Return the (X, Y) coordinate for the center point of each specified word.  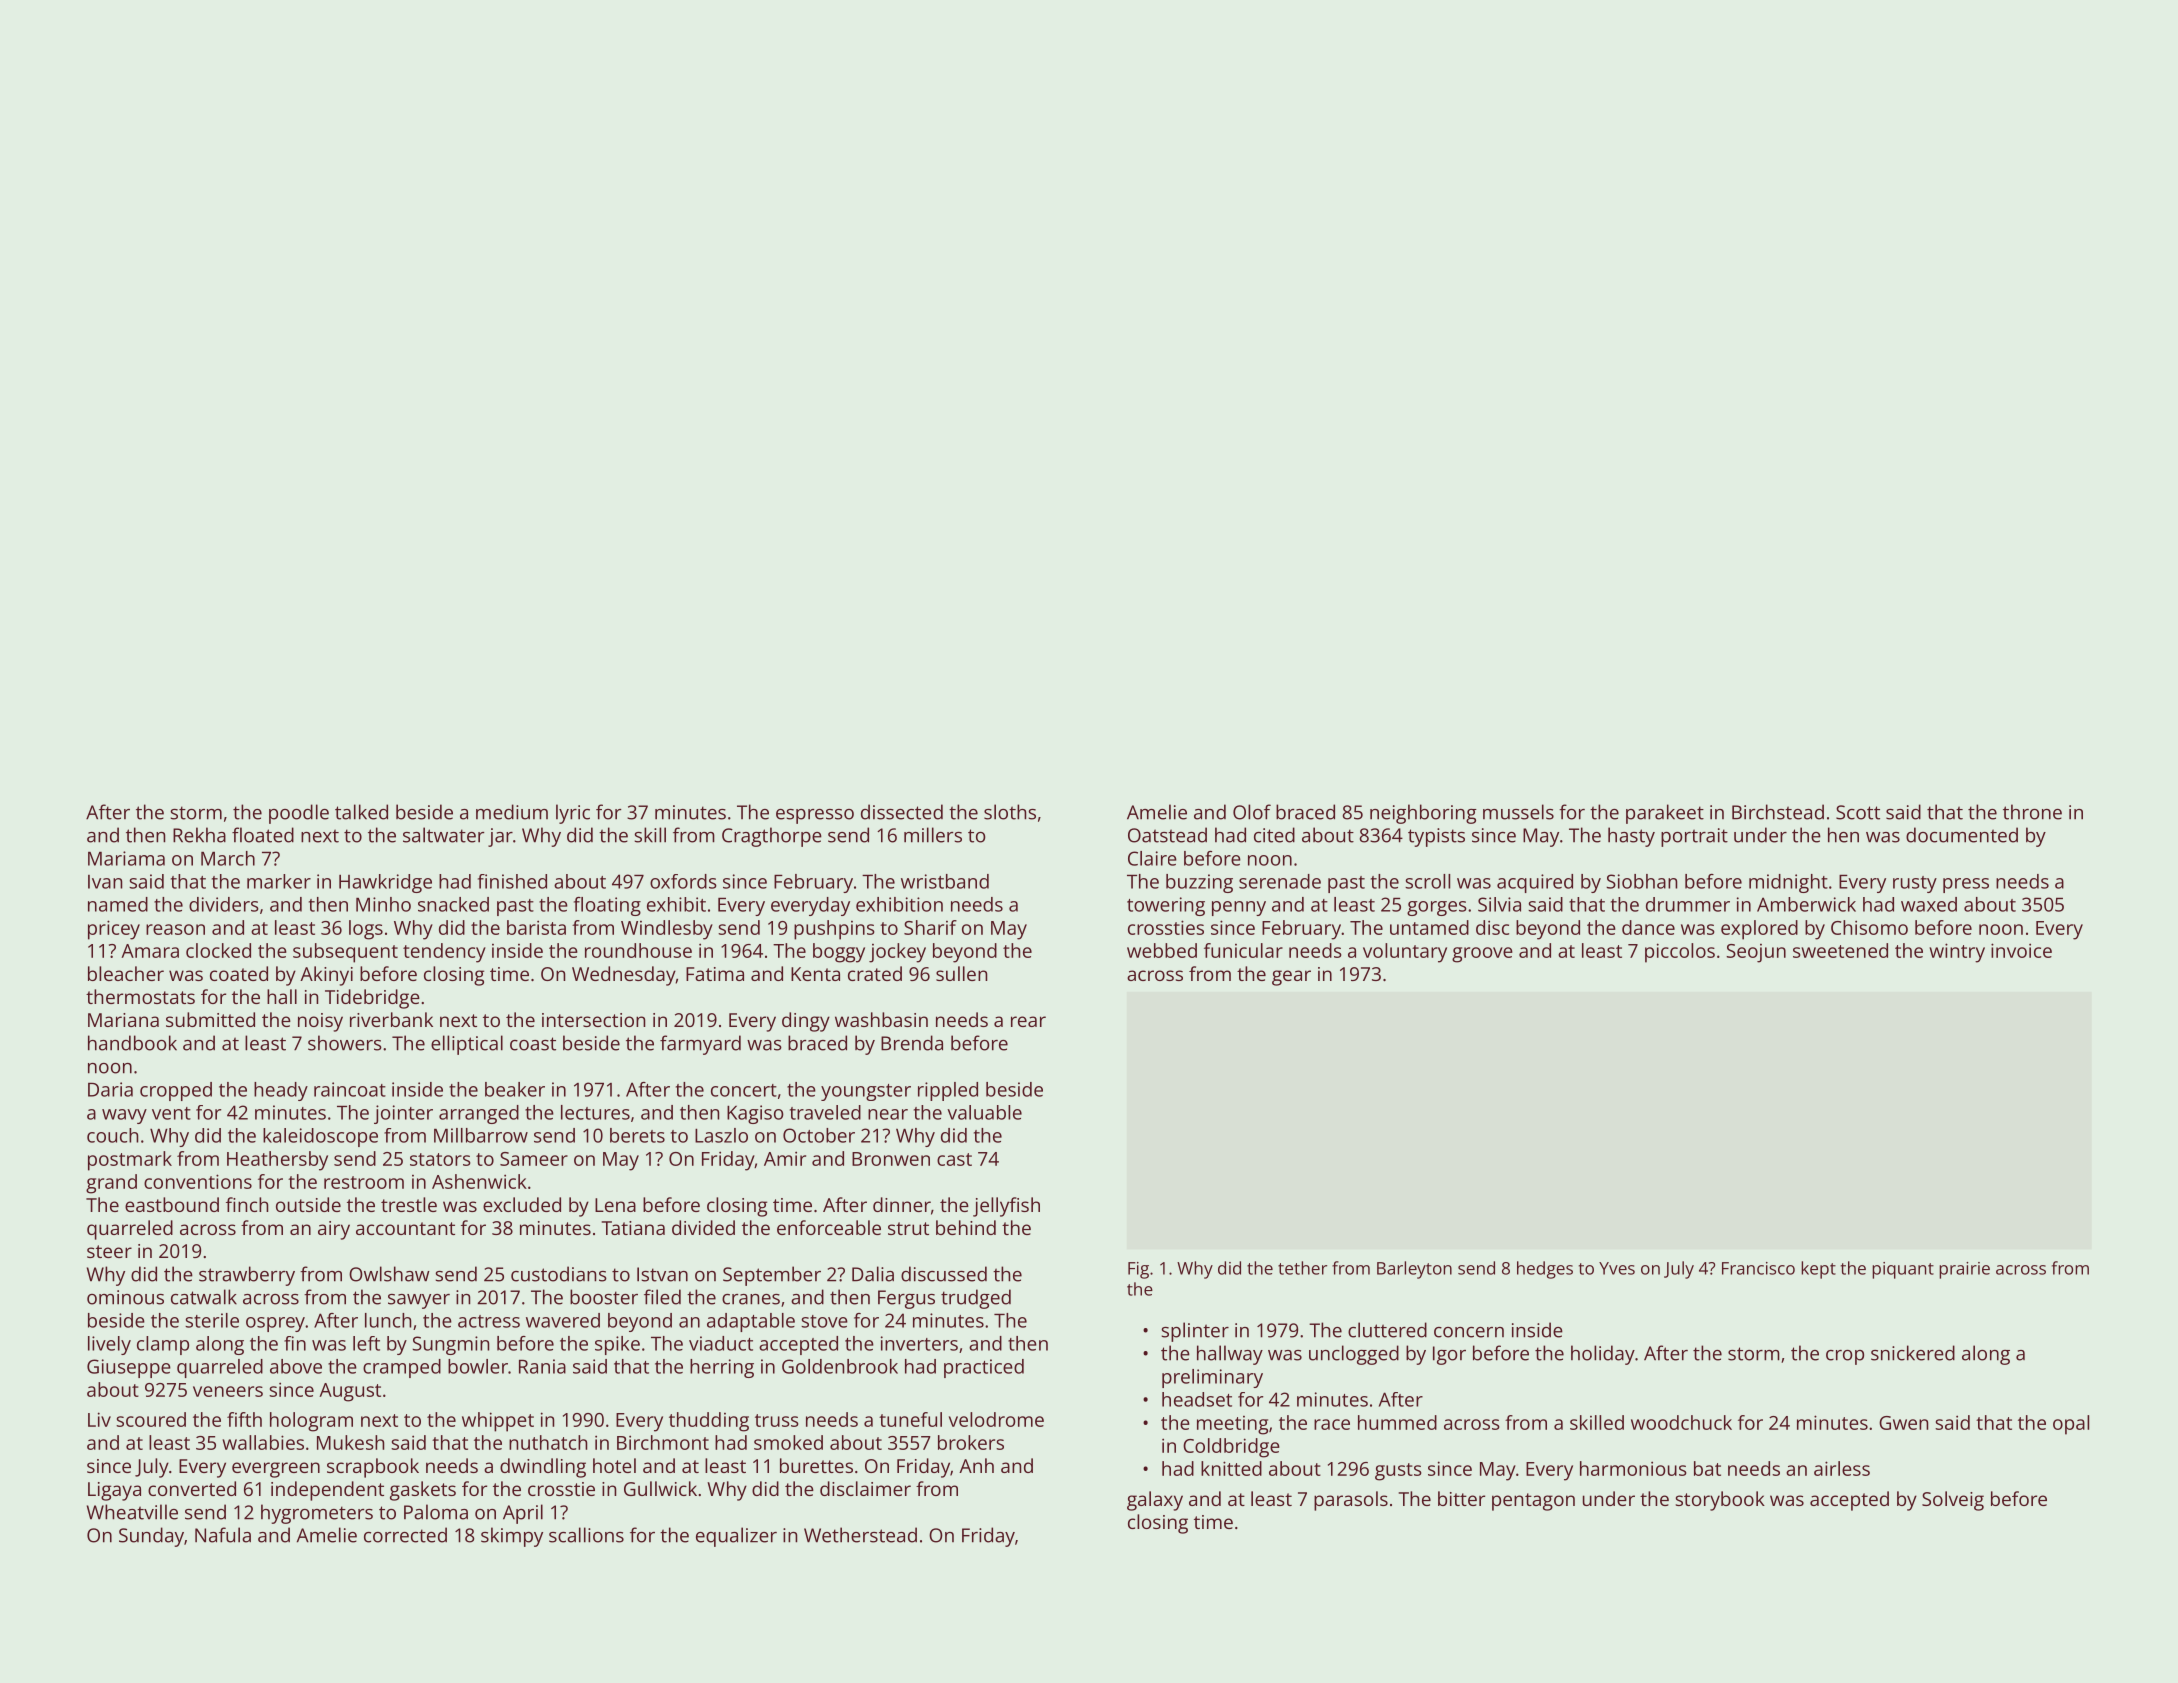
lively (109, 1345)
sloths (1010, 812)
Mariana (123, 1020)
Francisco (1758, 1268)
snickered (1913, 1353)
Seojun (1756, 953)
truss (777, 1420)
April (523, 1514)
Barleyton (1414, 1270)
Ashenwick (479, 1181)
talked (361, 812)
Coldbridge (1231, 1448)
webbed (1162, 950)
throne (2032, 812)
